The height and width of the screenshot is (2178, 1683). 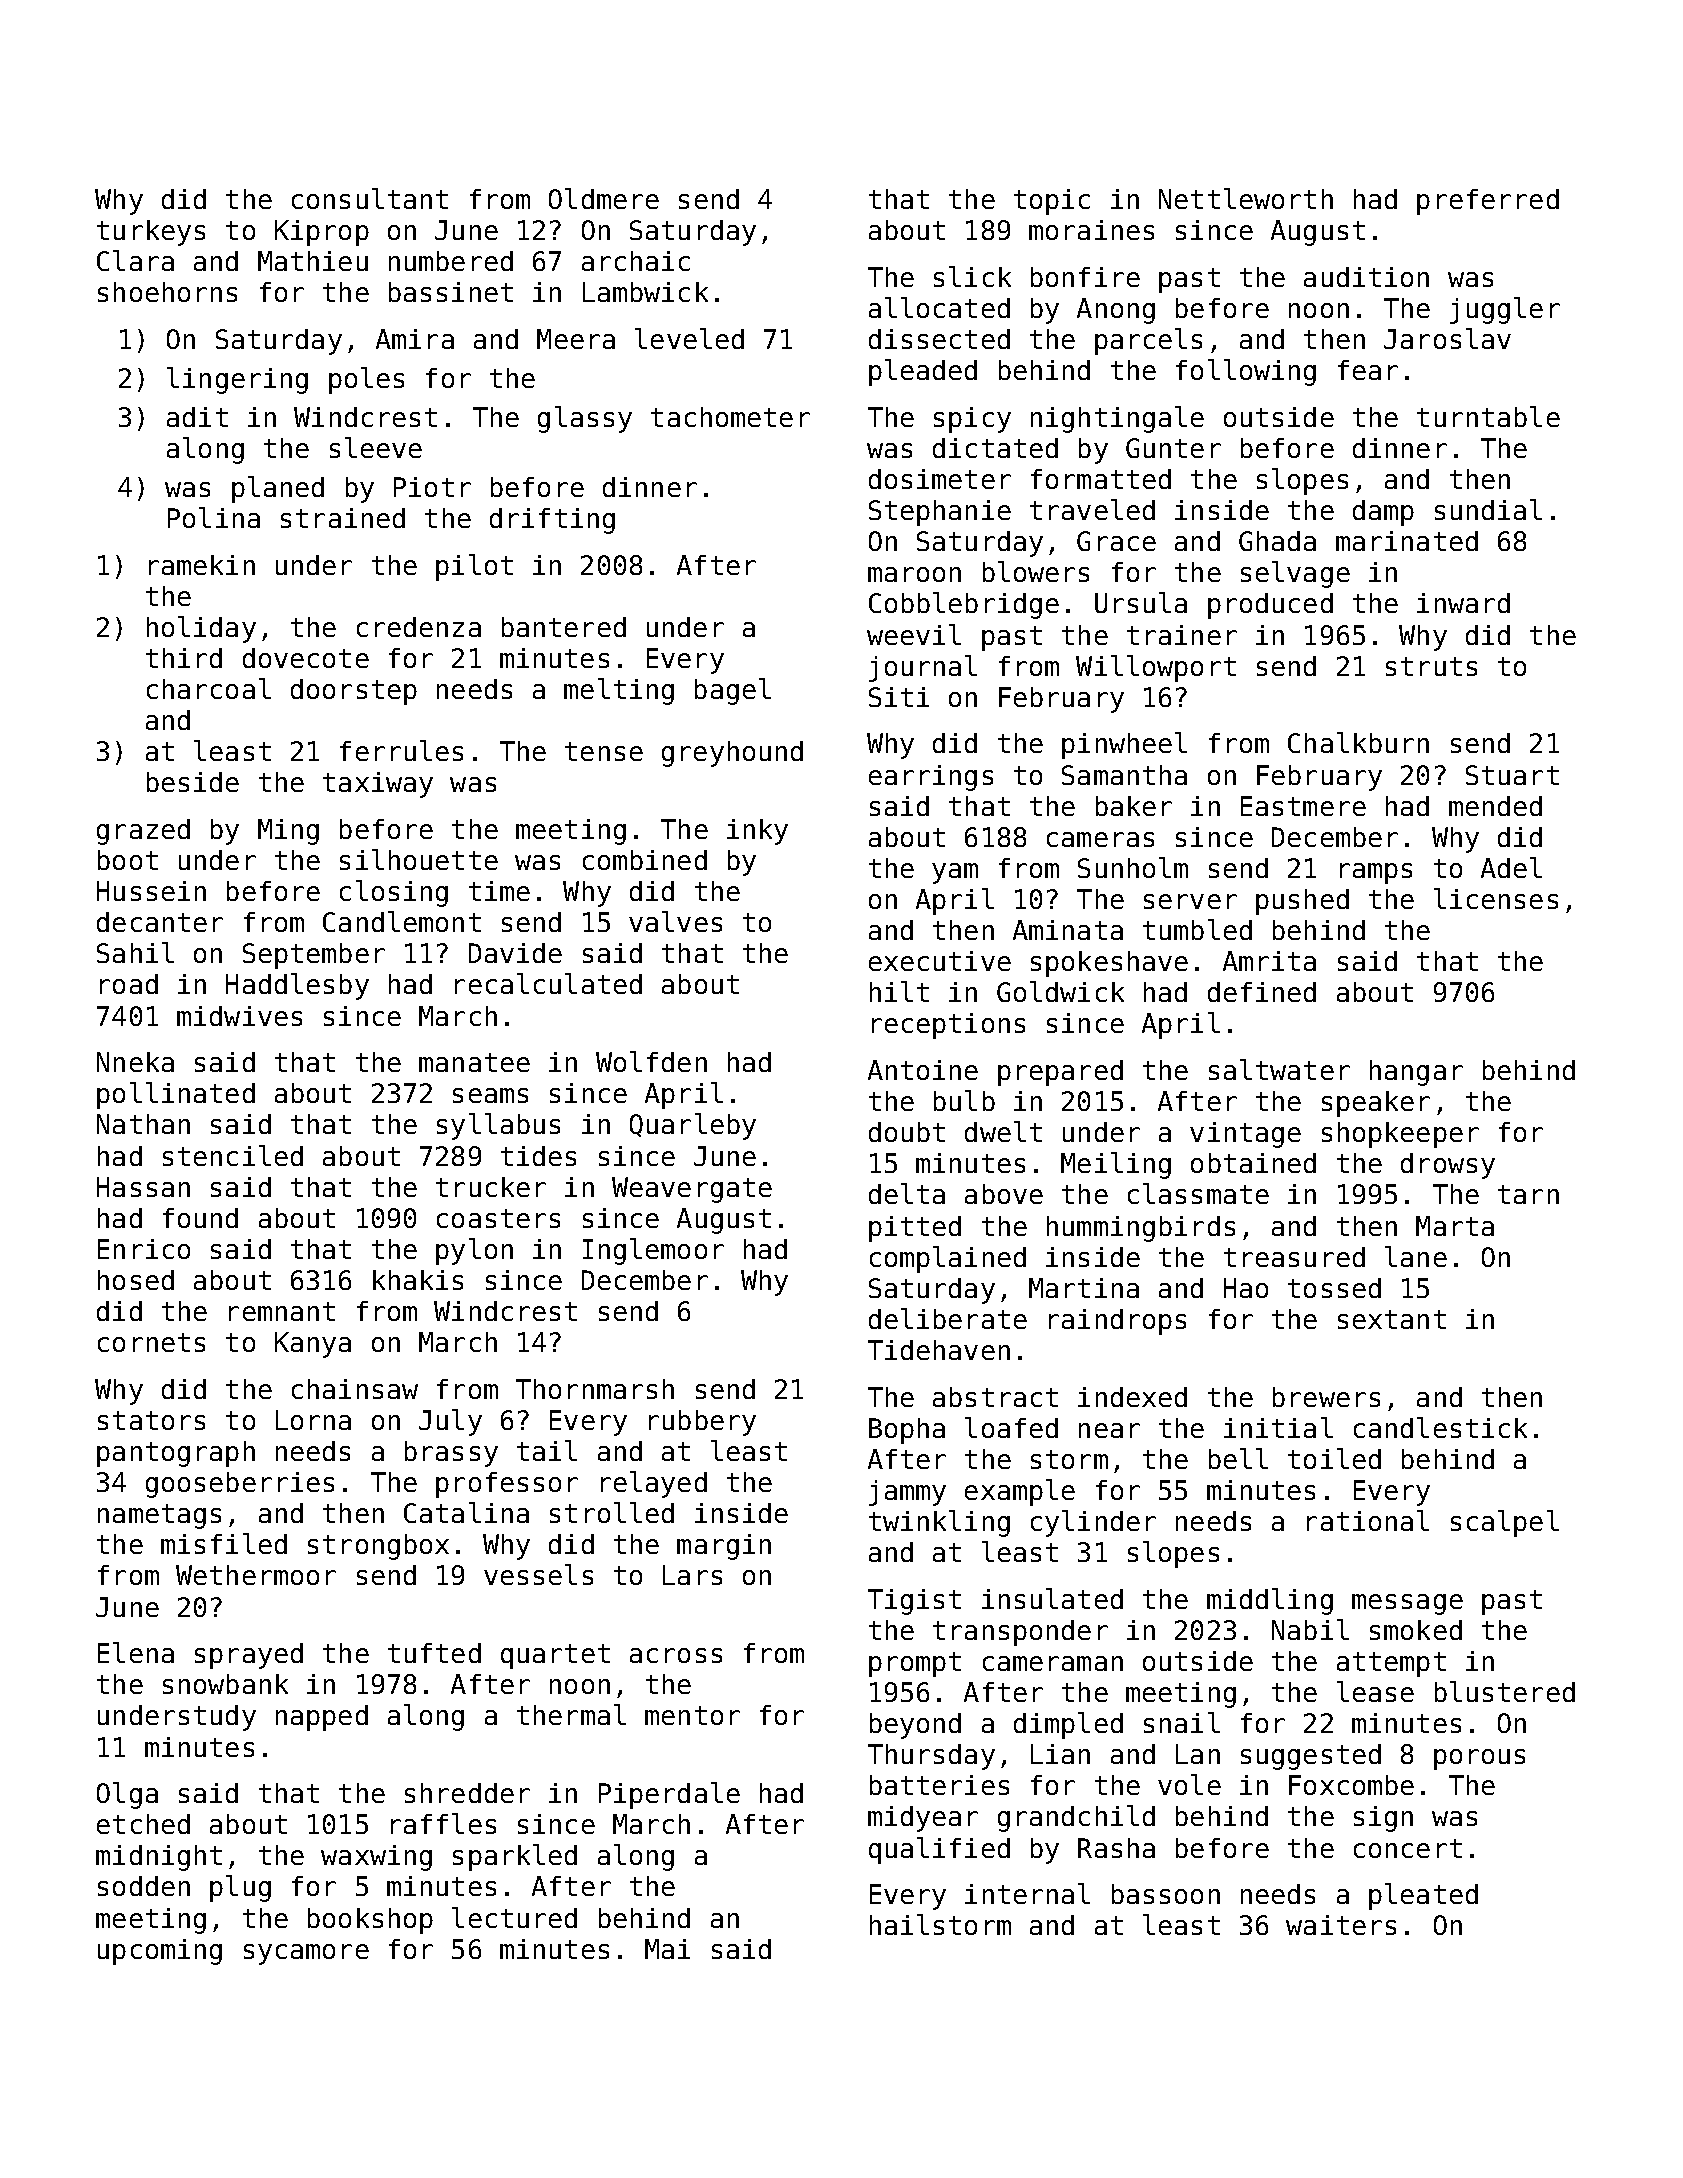 What do you see at coordinates (419, 859) in the screenshot?
I see `silhouette` at bounding box center [419, 859].
